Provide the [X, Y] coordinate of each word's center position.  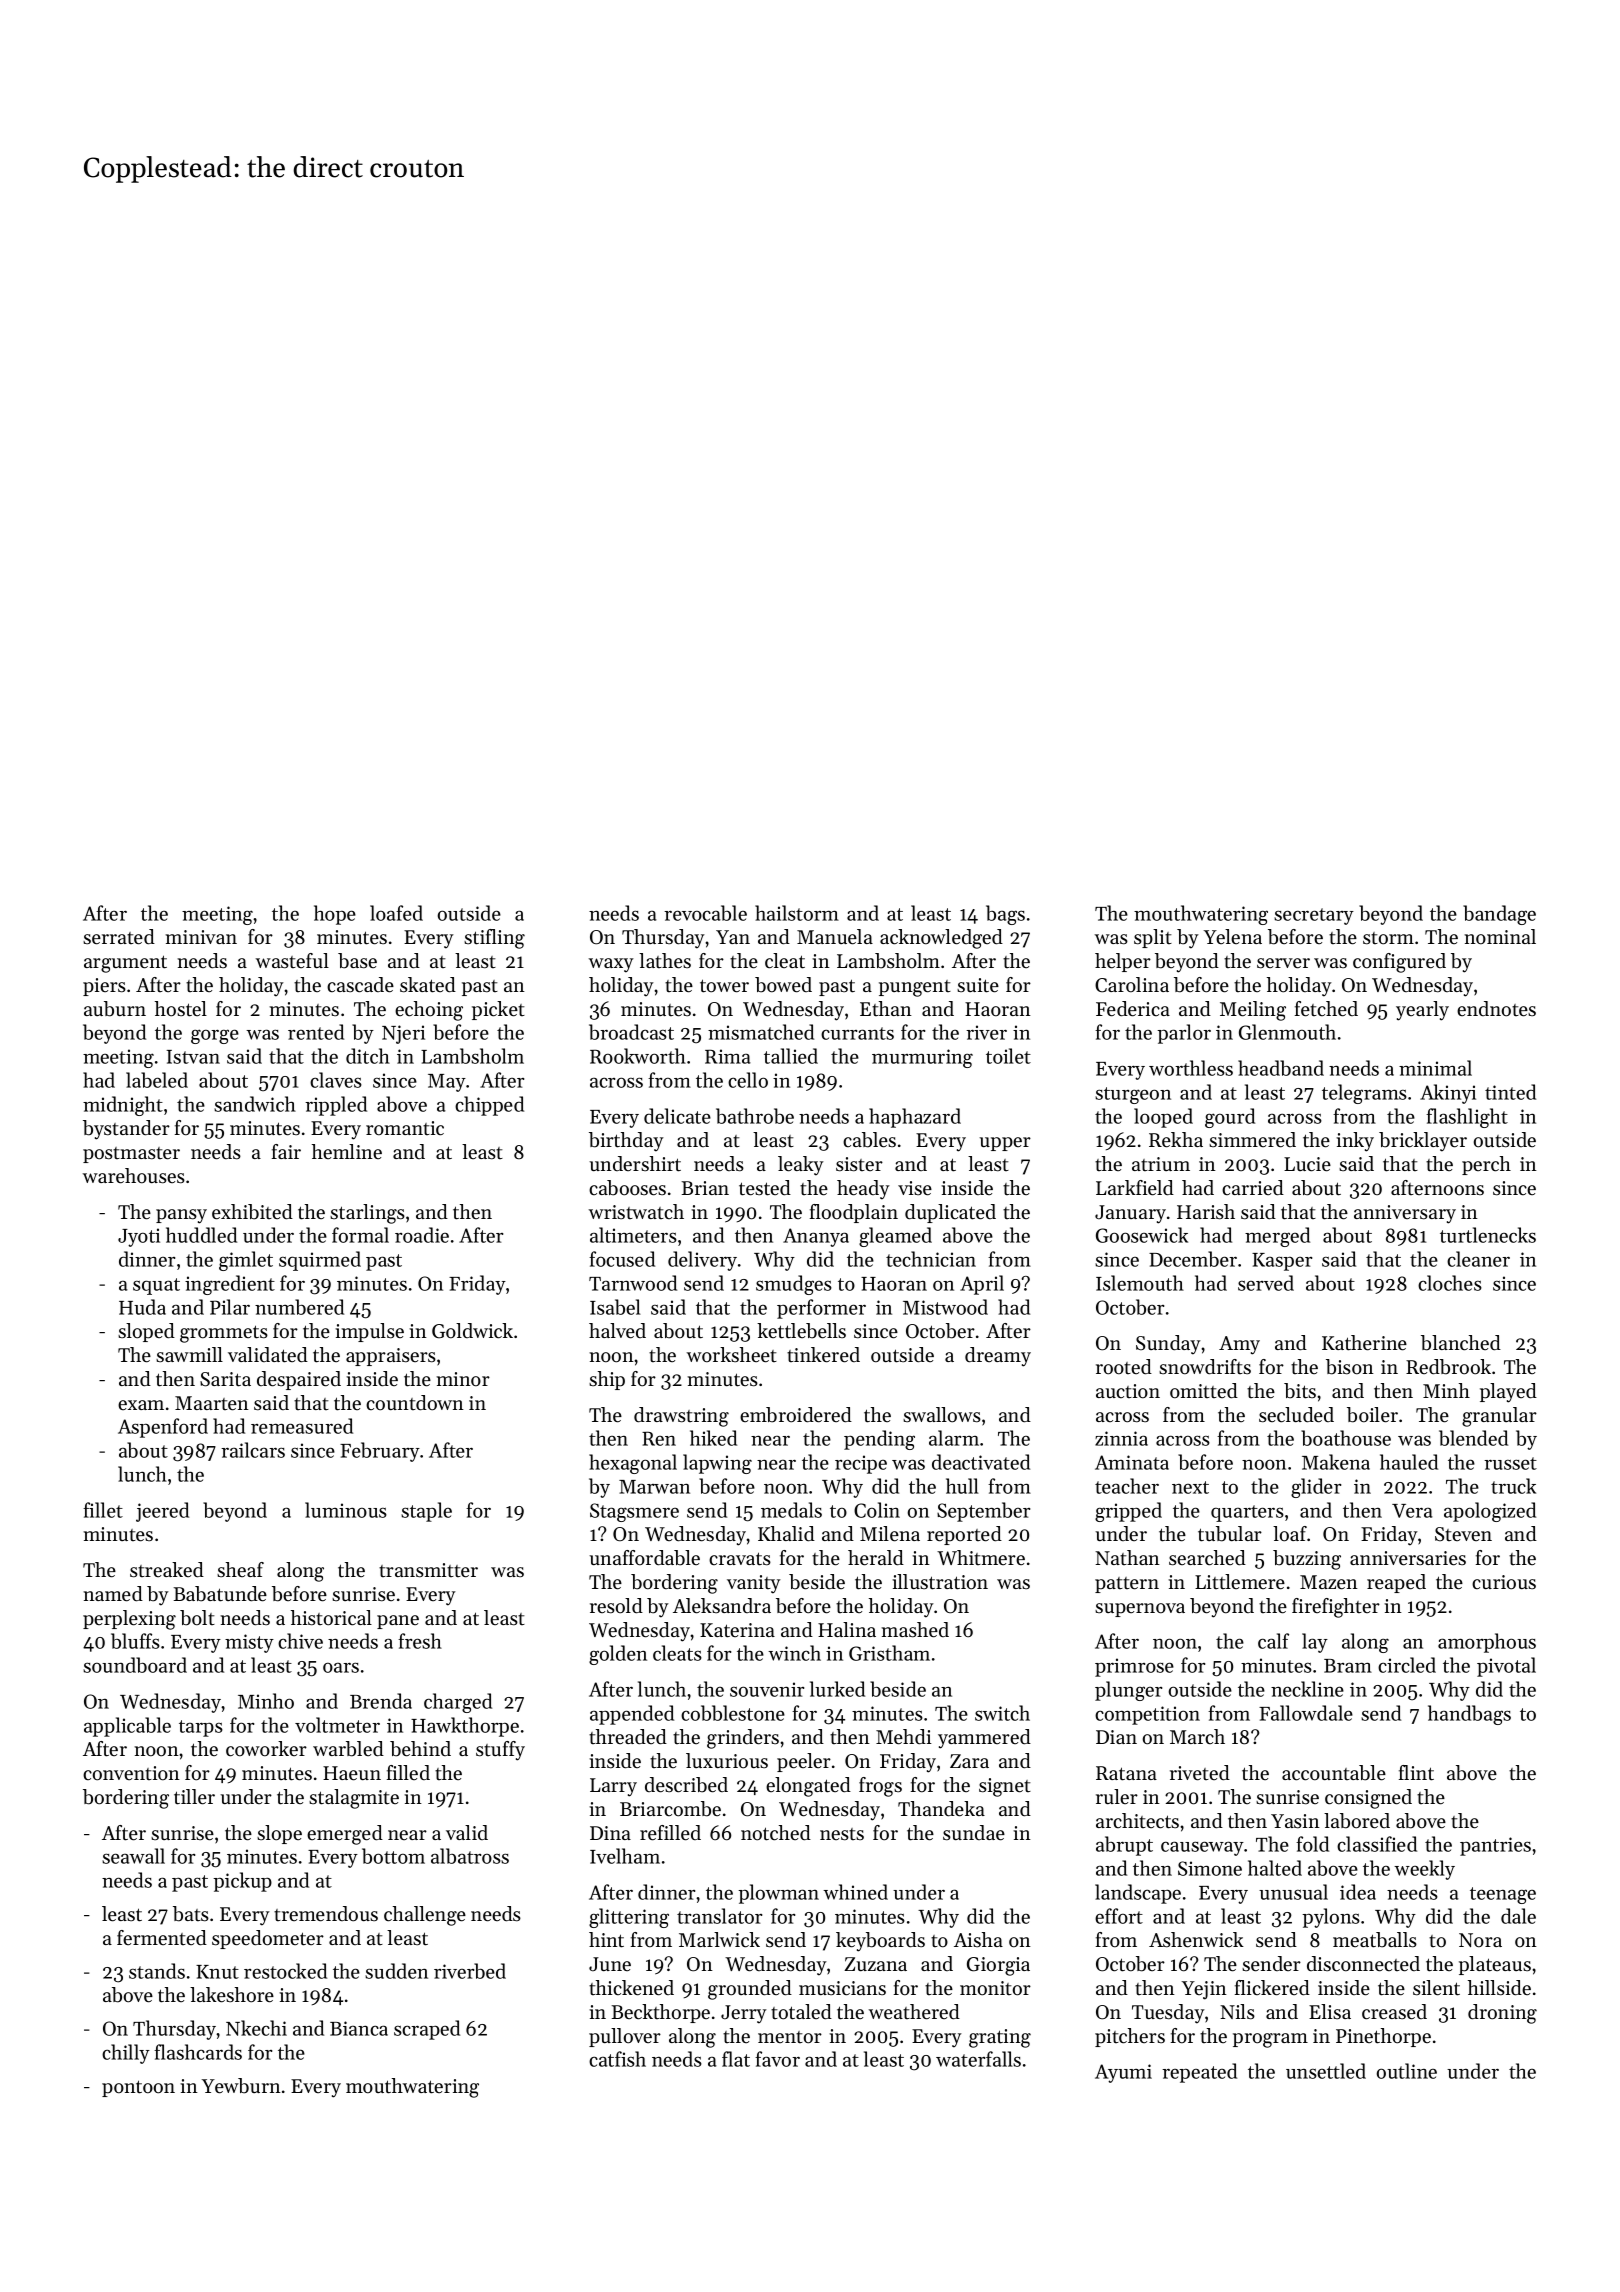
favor [777, 2059]
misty [249, 1643]
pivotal [1506, 1667]
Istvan [193, 1057]
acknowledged [941, 939]
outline [1407, 2071]
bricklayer [1423, 1142]
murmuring [922, 1058]
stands [157, 1971]
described [686, 1785]
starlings [367, 1214]
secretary [1314, 916]
